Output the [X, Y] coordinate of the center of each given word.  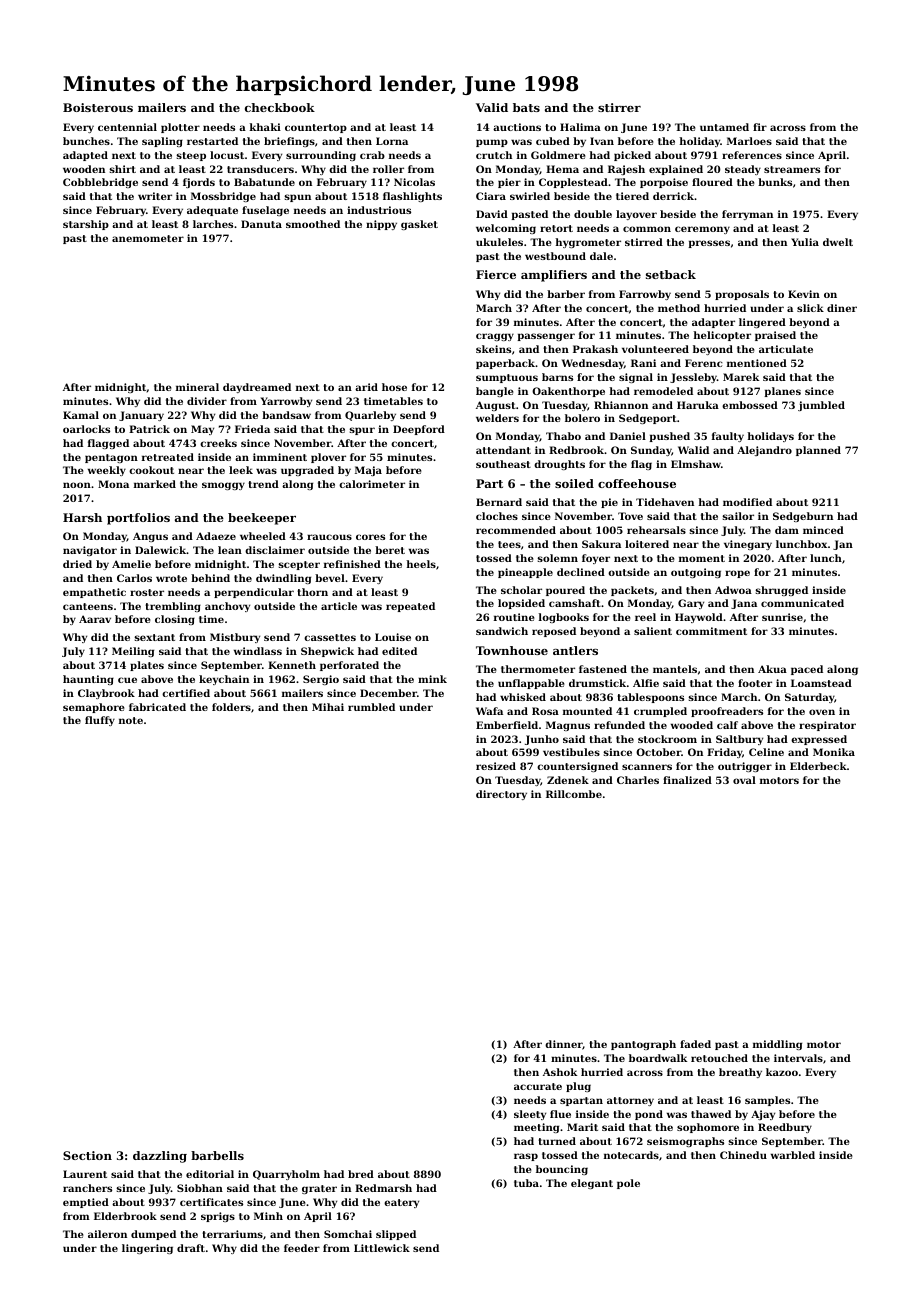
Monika [834, 752]
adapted [85, 156]
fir [760, 127]
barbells [217, 1155]
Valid [492, 107]
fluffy [100, 721]
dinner [564, 1045]
